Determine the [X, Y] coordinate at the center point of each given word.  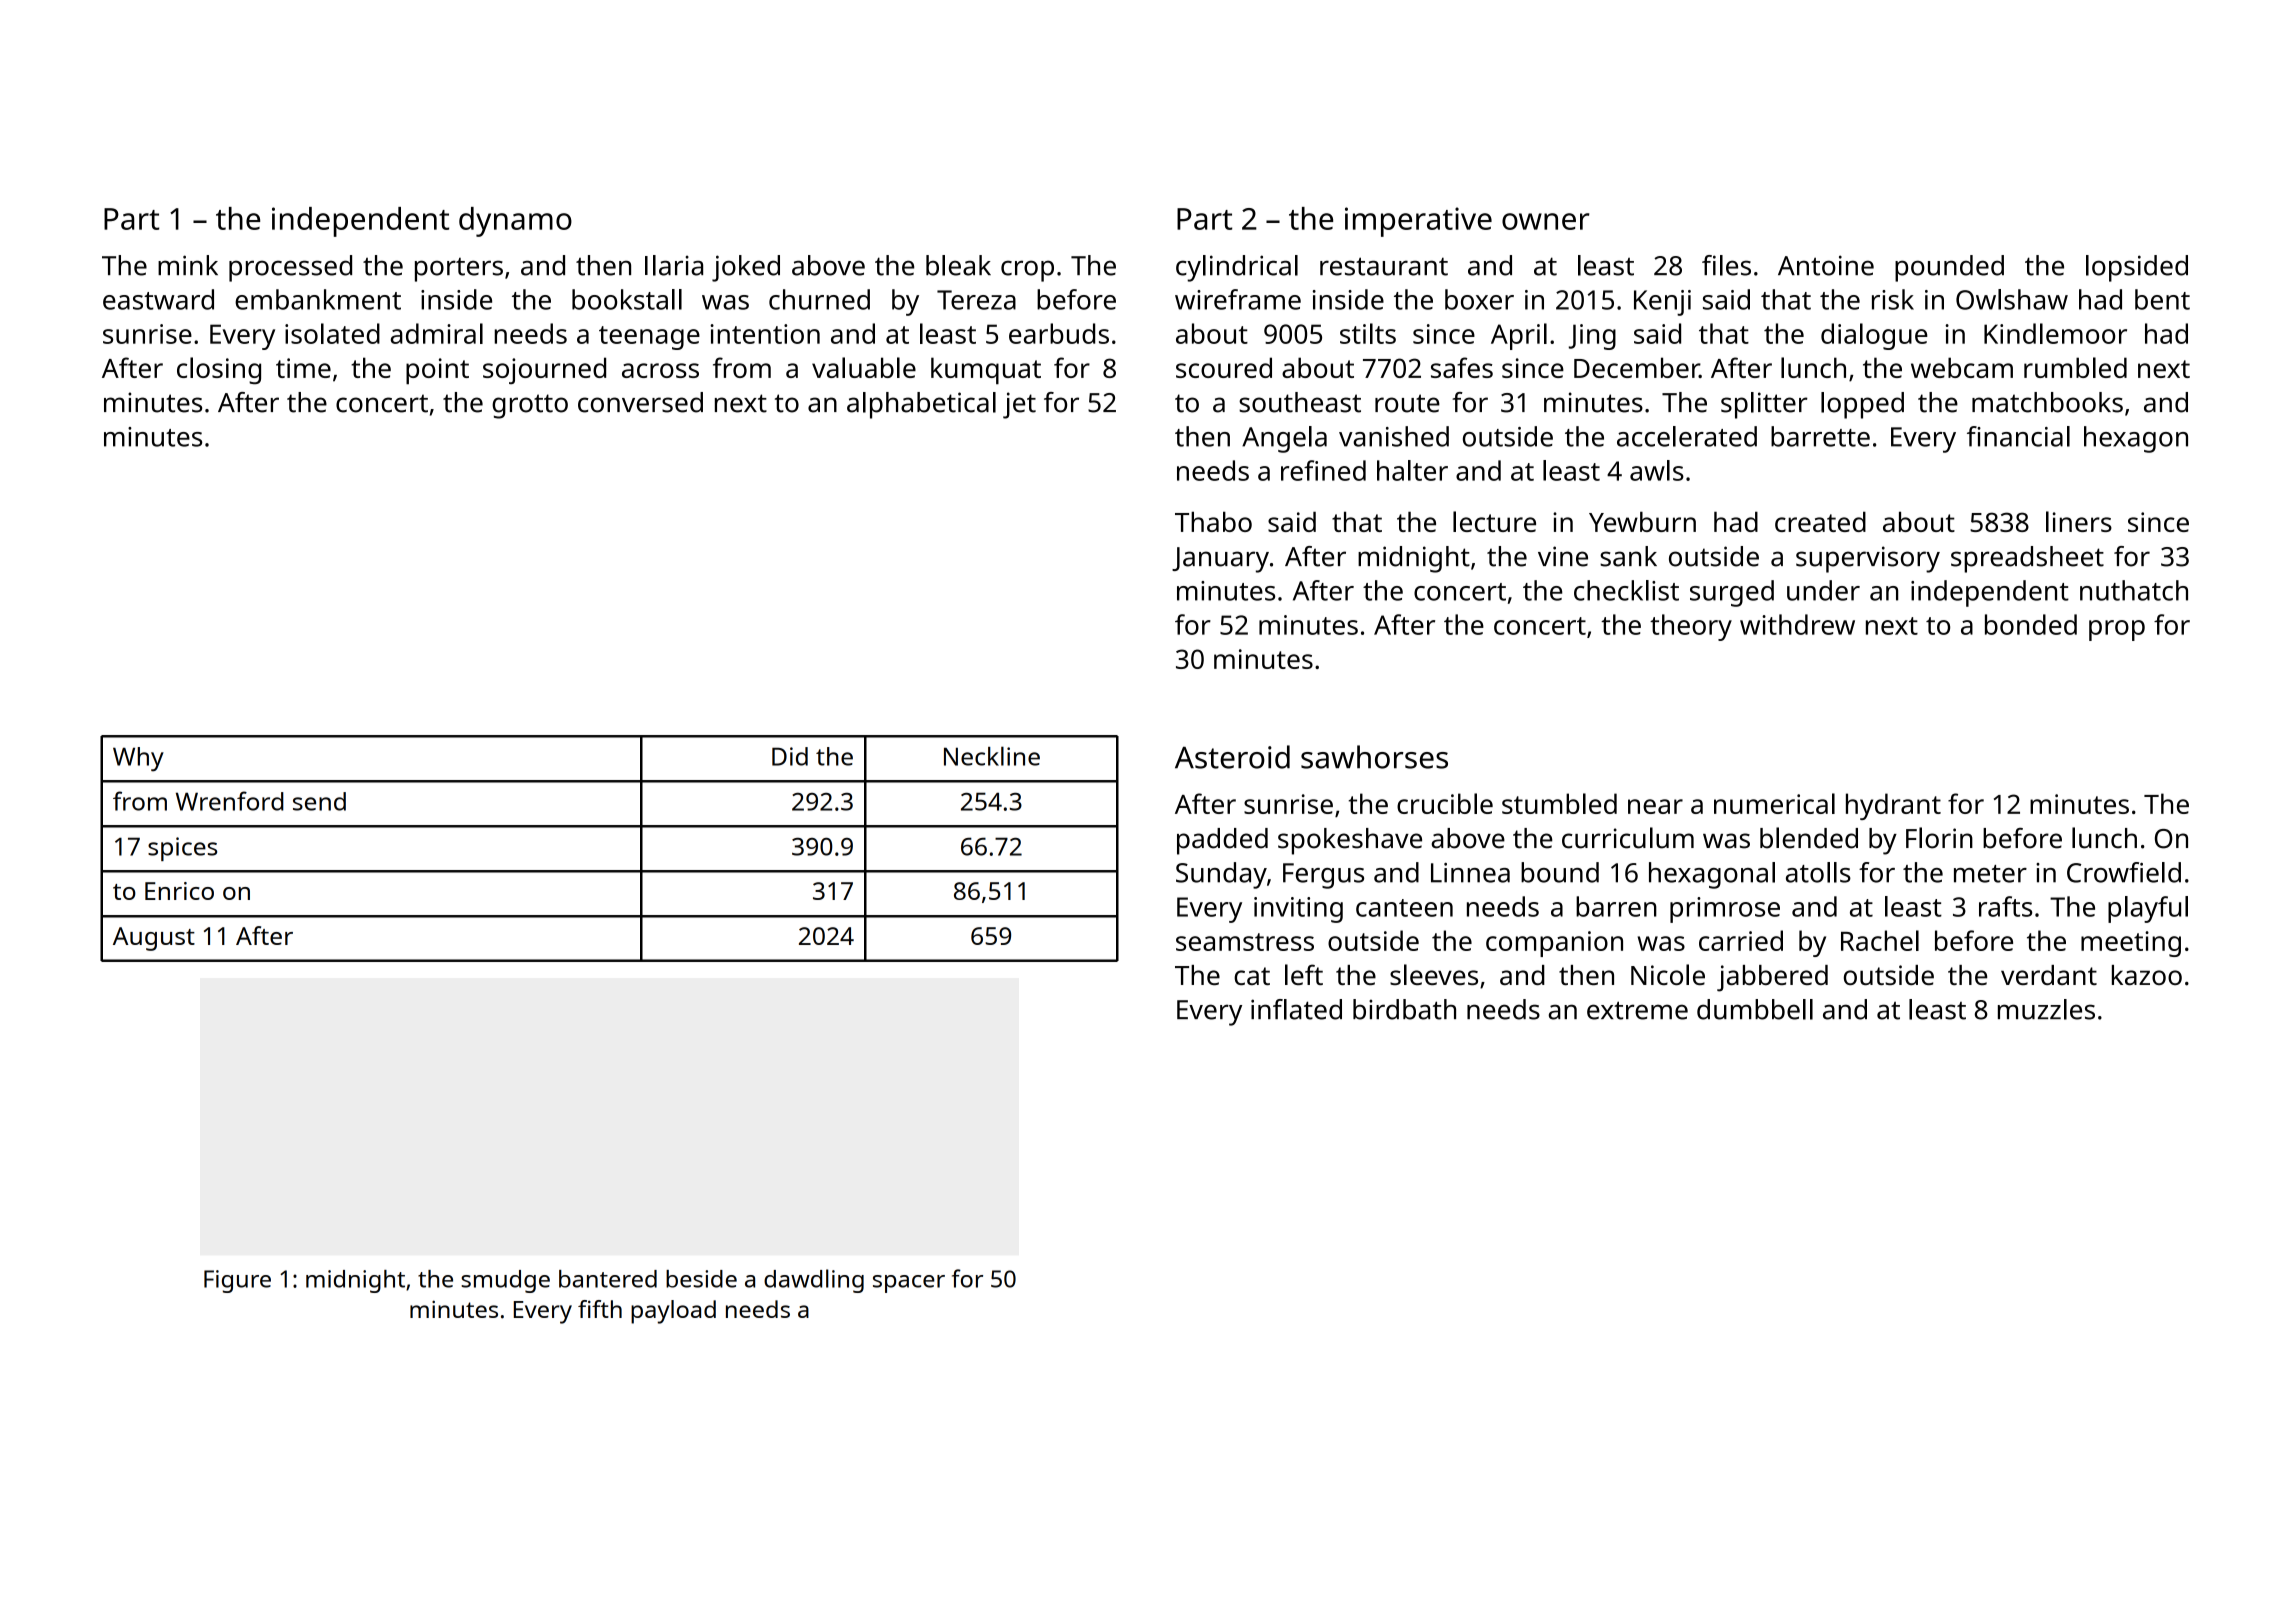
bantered [608, 1279]
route [1407, 403]
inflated [1296, 1009]
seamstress [1245, 942]
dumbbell [1755, 1009]
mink [188, 265]
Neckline [992, 756]
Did [790, 756]
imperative [1418, 222]
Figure [237, 1281]
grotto [530, 406]
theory [1691, 627]
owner [1546, 221]
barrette [1820, 436]
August [154, 939]
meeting [2131, 944]
